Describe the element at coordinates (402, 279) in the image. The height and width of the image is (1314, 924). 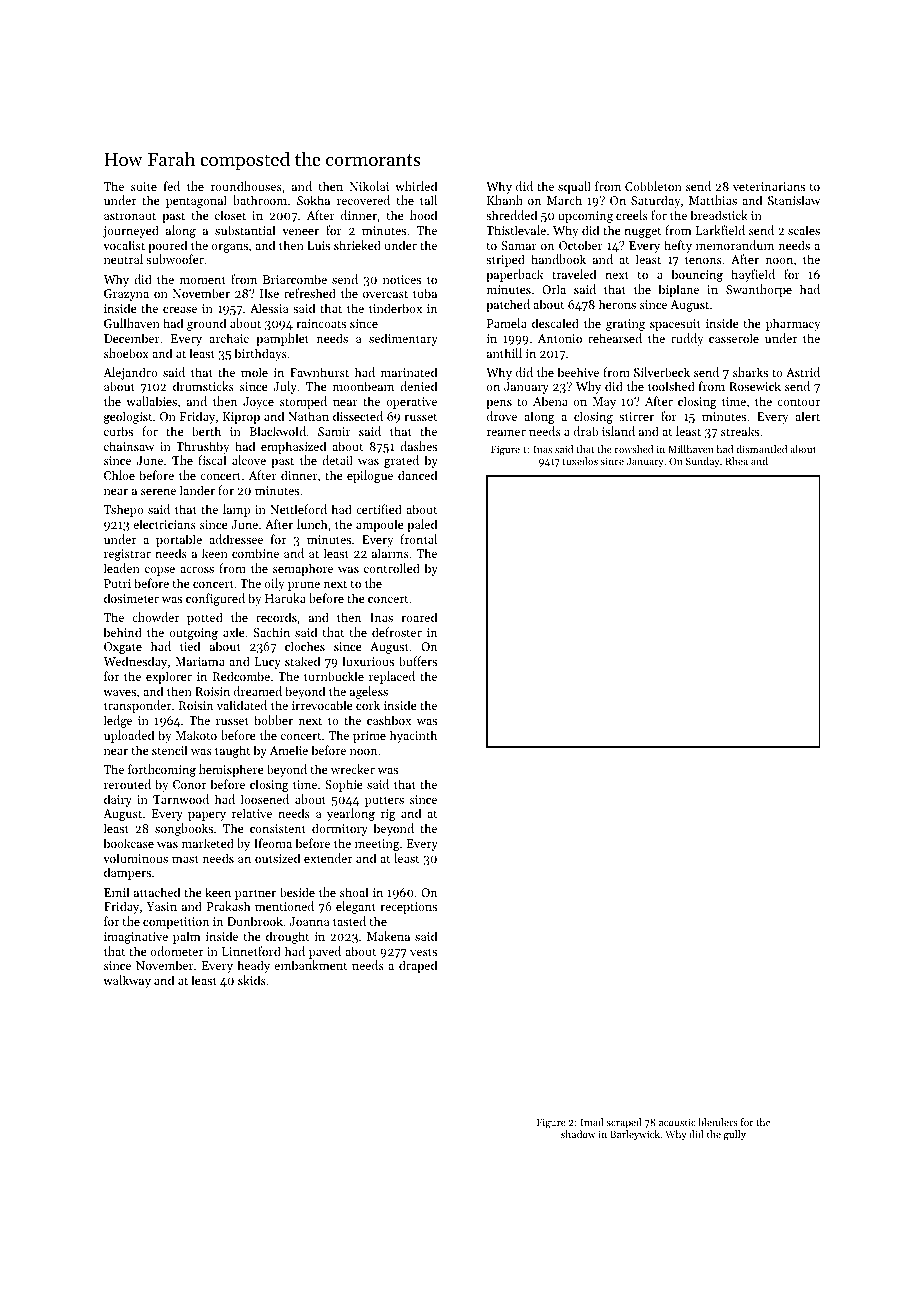
I see `notices` at that location.
